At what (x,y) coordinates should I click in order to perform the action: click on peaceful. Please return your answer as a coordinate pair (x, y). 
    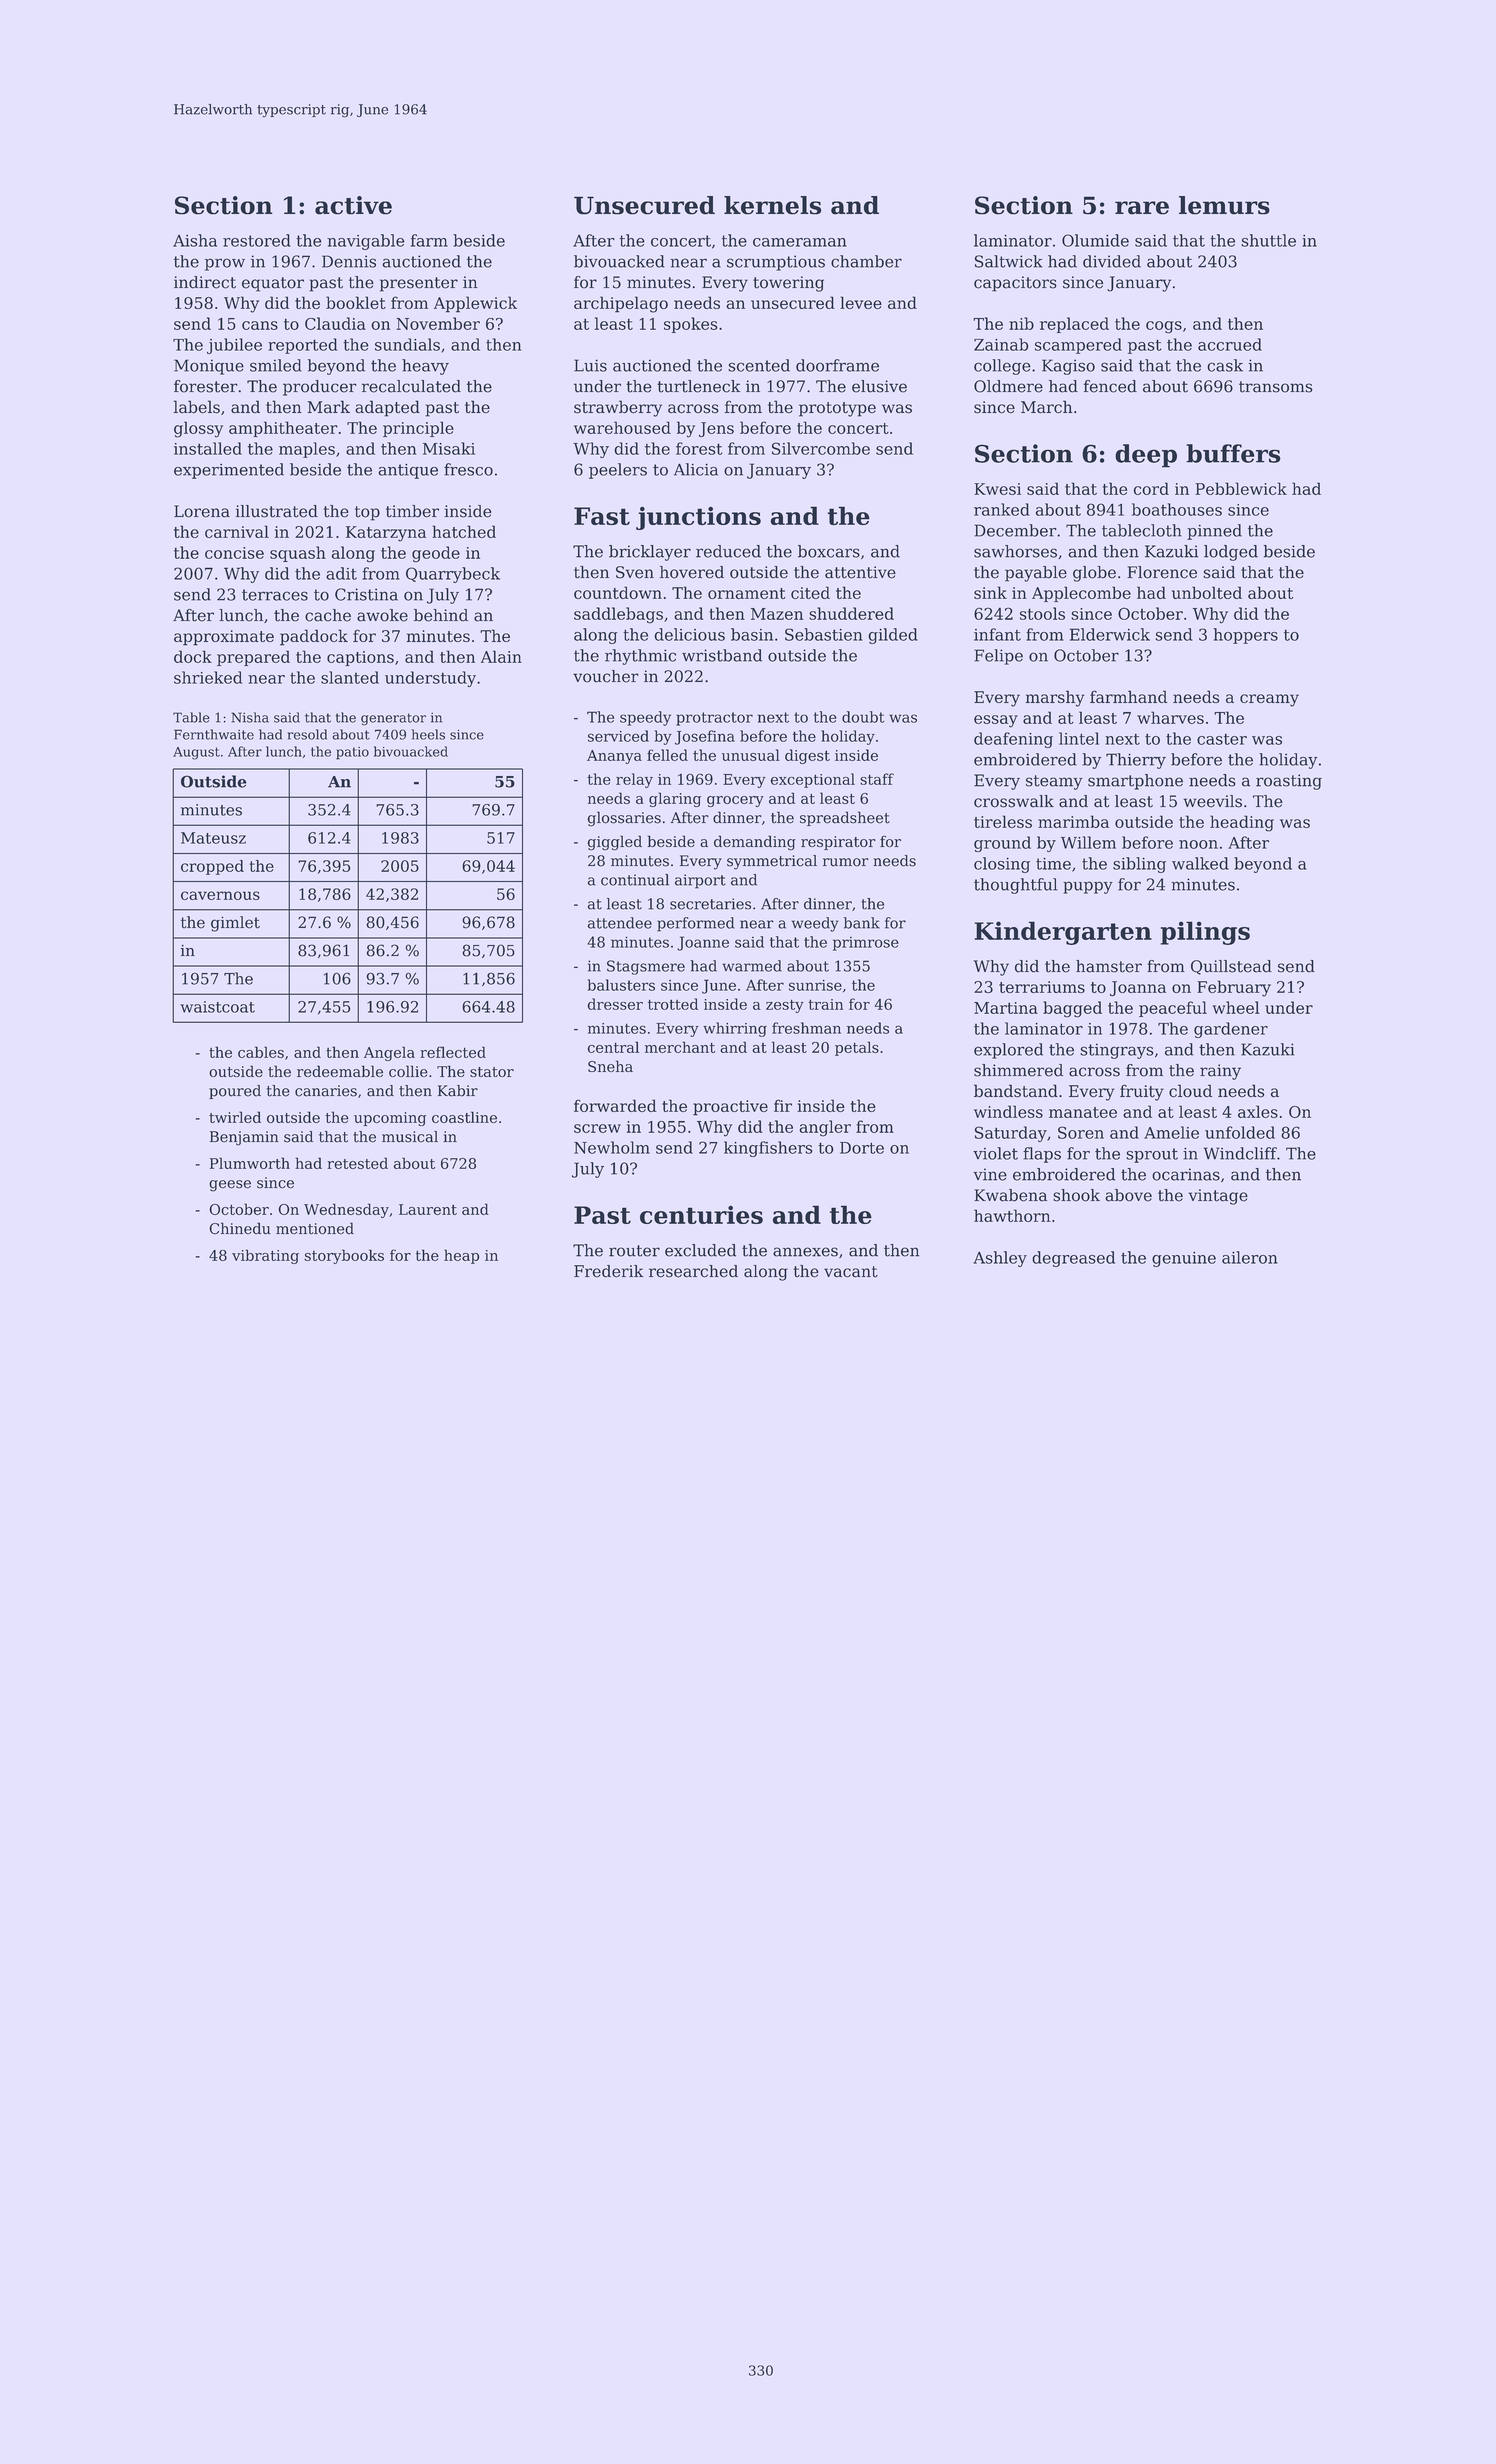
    Looking at the image, I should click on (1173, 1009).
